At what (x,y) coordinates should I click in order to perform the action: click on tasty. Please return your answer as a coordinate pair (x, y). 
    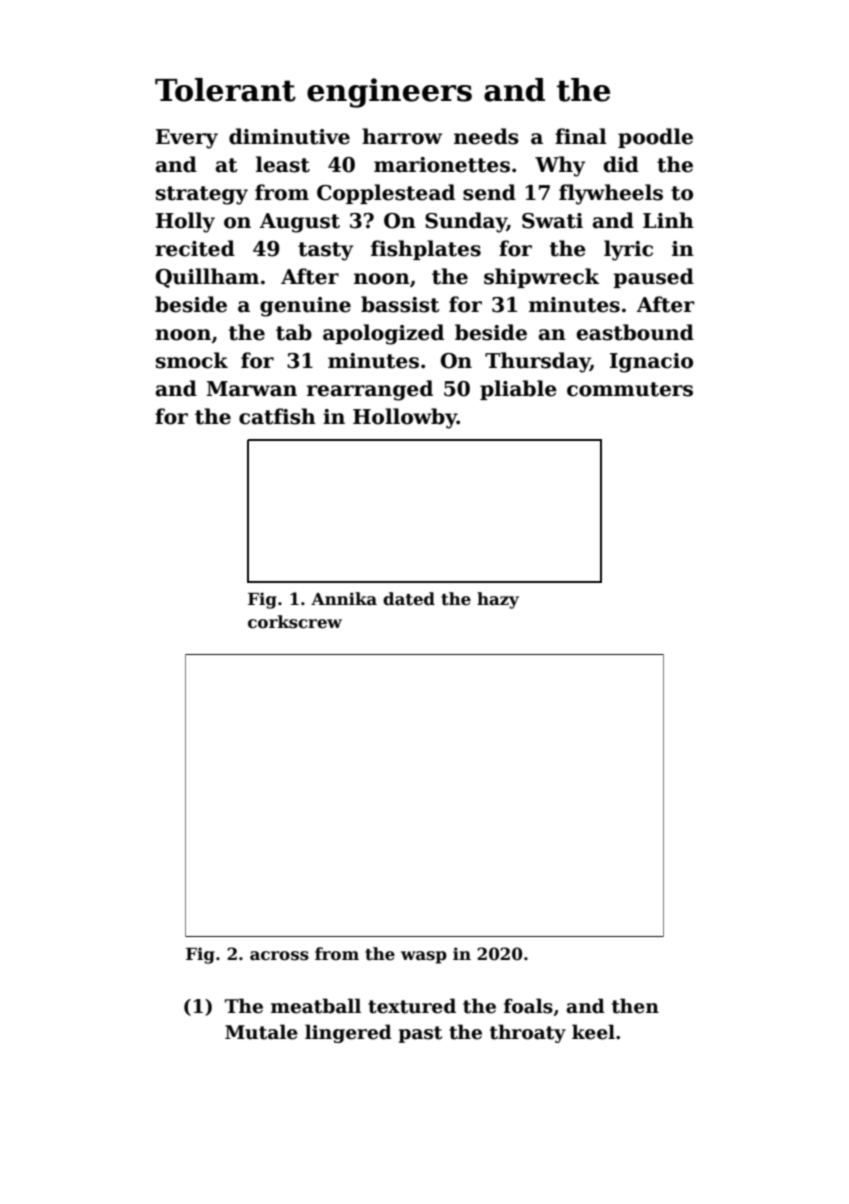
    Looking at the image, I should click on (326, 251).
